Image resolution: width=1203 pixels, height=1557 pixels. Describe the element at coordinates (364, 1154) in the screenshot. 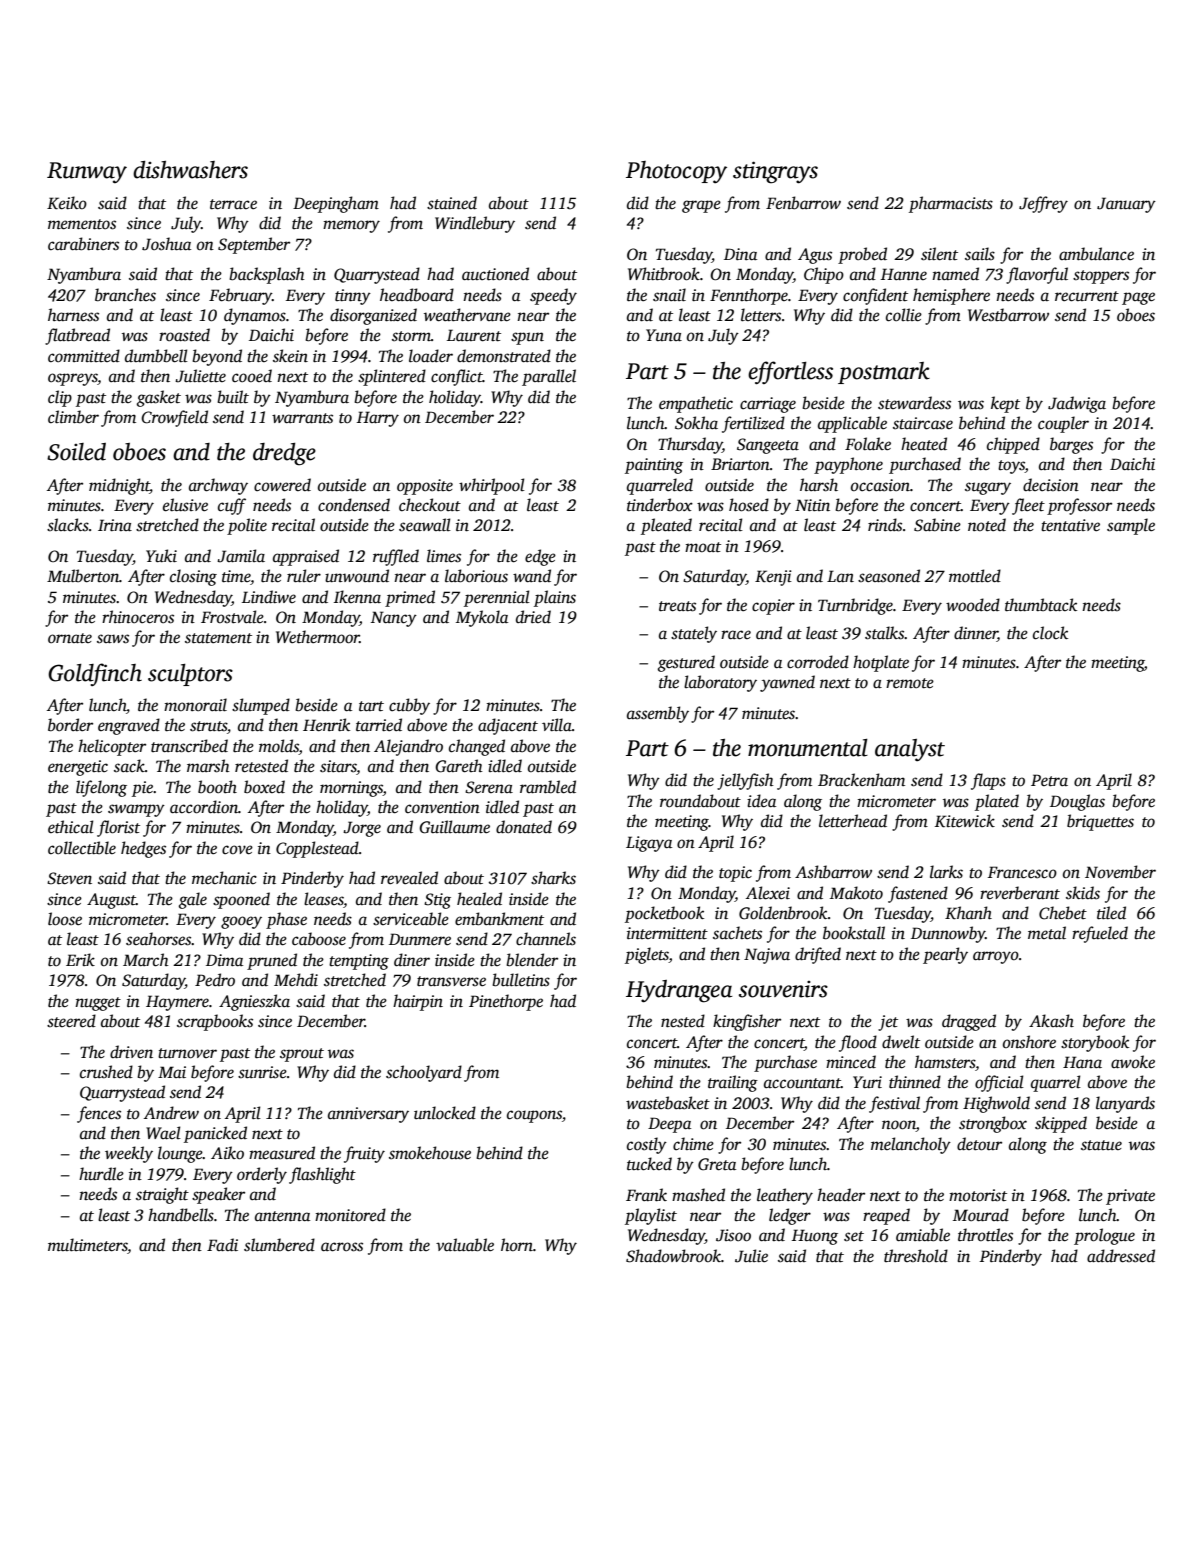

I see `fruity` at that location.
